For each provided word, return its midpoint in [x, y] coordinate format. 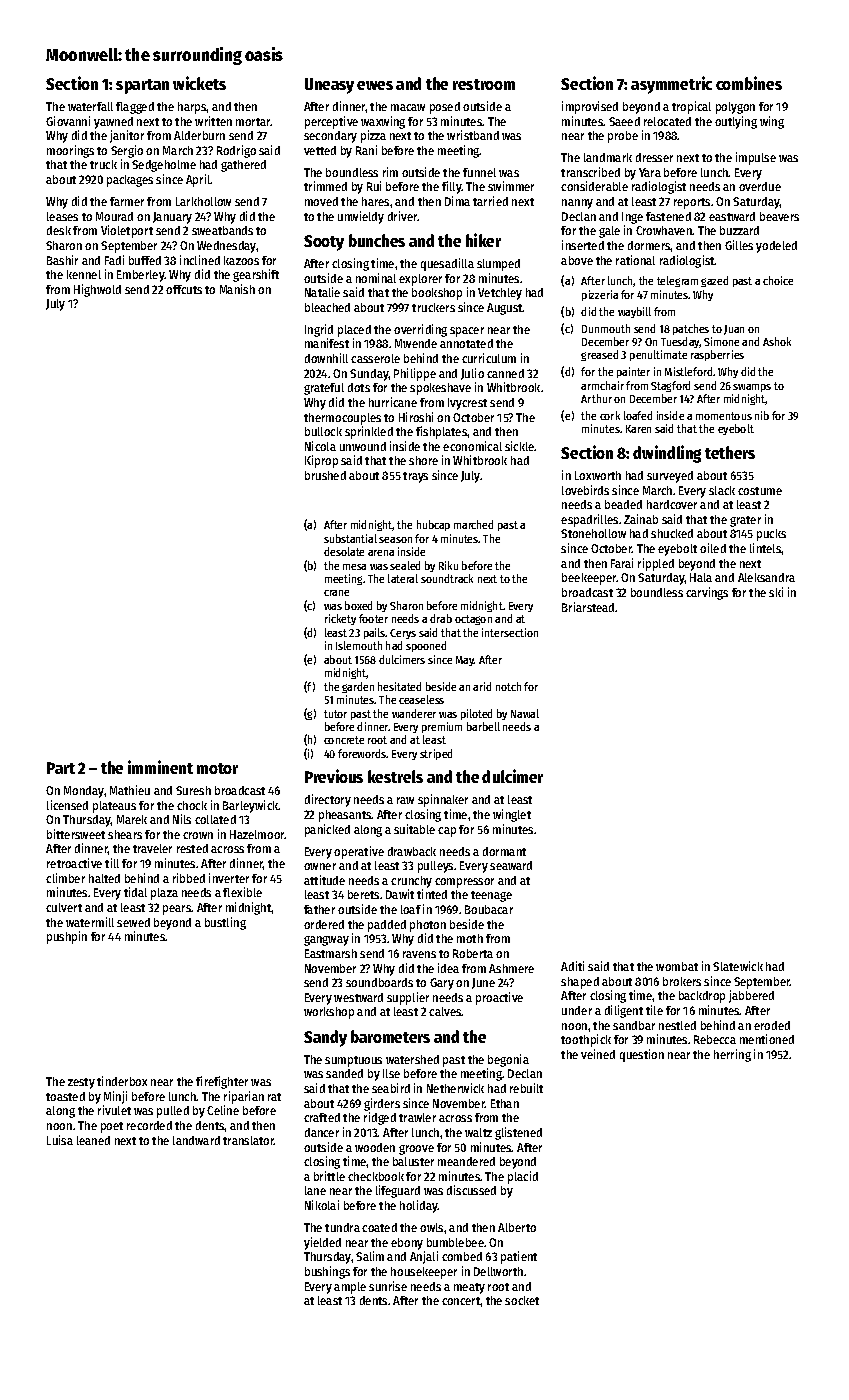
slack [722, 490]
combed [462, 1256]
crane [336, 593]
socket [522, 1300]
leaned [93, 1140]
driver [403, 216]
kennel [84, 274]
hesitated [399, 686]
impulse [756, 158]
